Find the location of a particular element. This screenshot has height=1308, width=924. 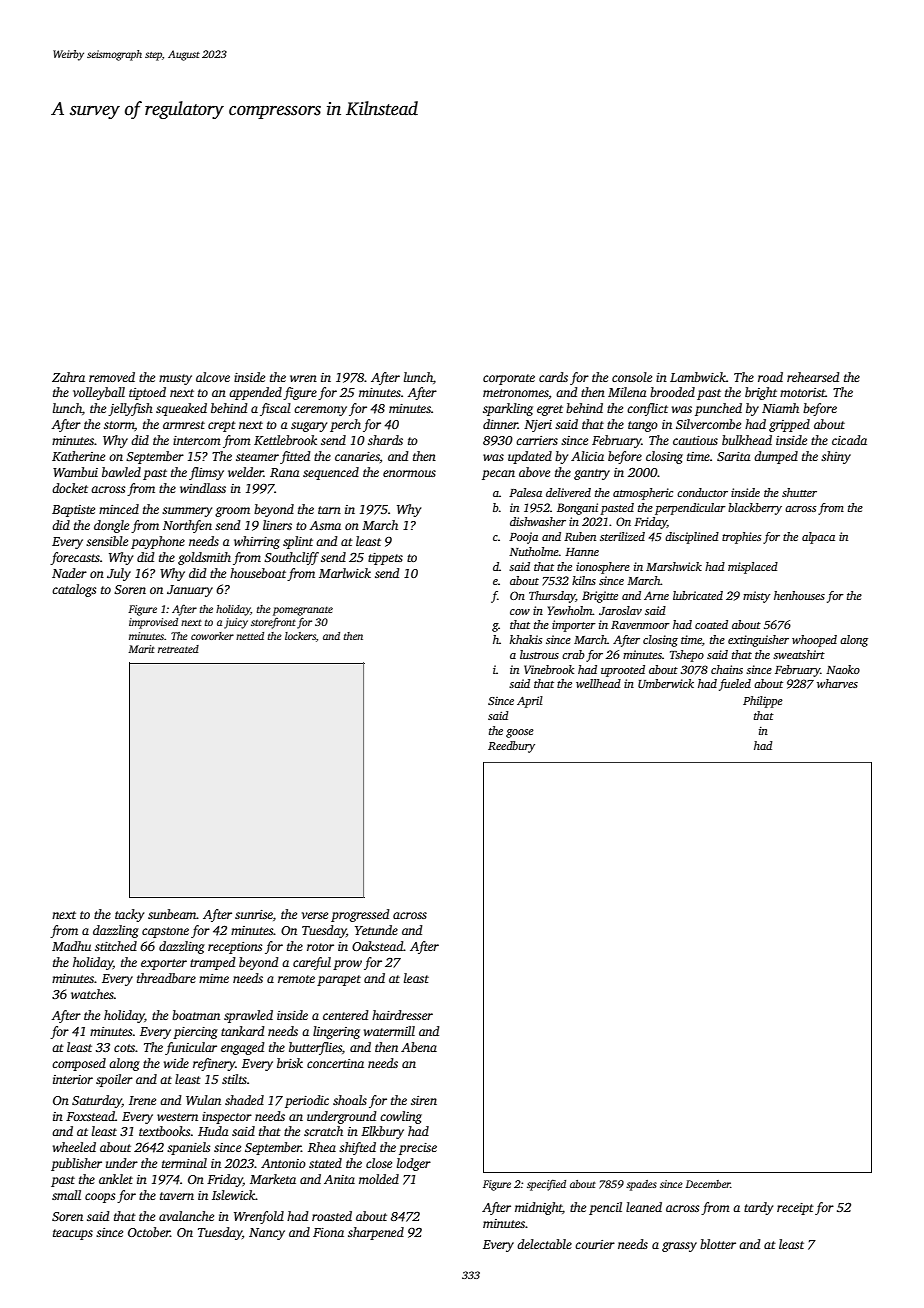

Philippe is located at coordinates (763, 702).
